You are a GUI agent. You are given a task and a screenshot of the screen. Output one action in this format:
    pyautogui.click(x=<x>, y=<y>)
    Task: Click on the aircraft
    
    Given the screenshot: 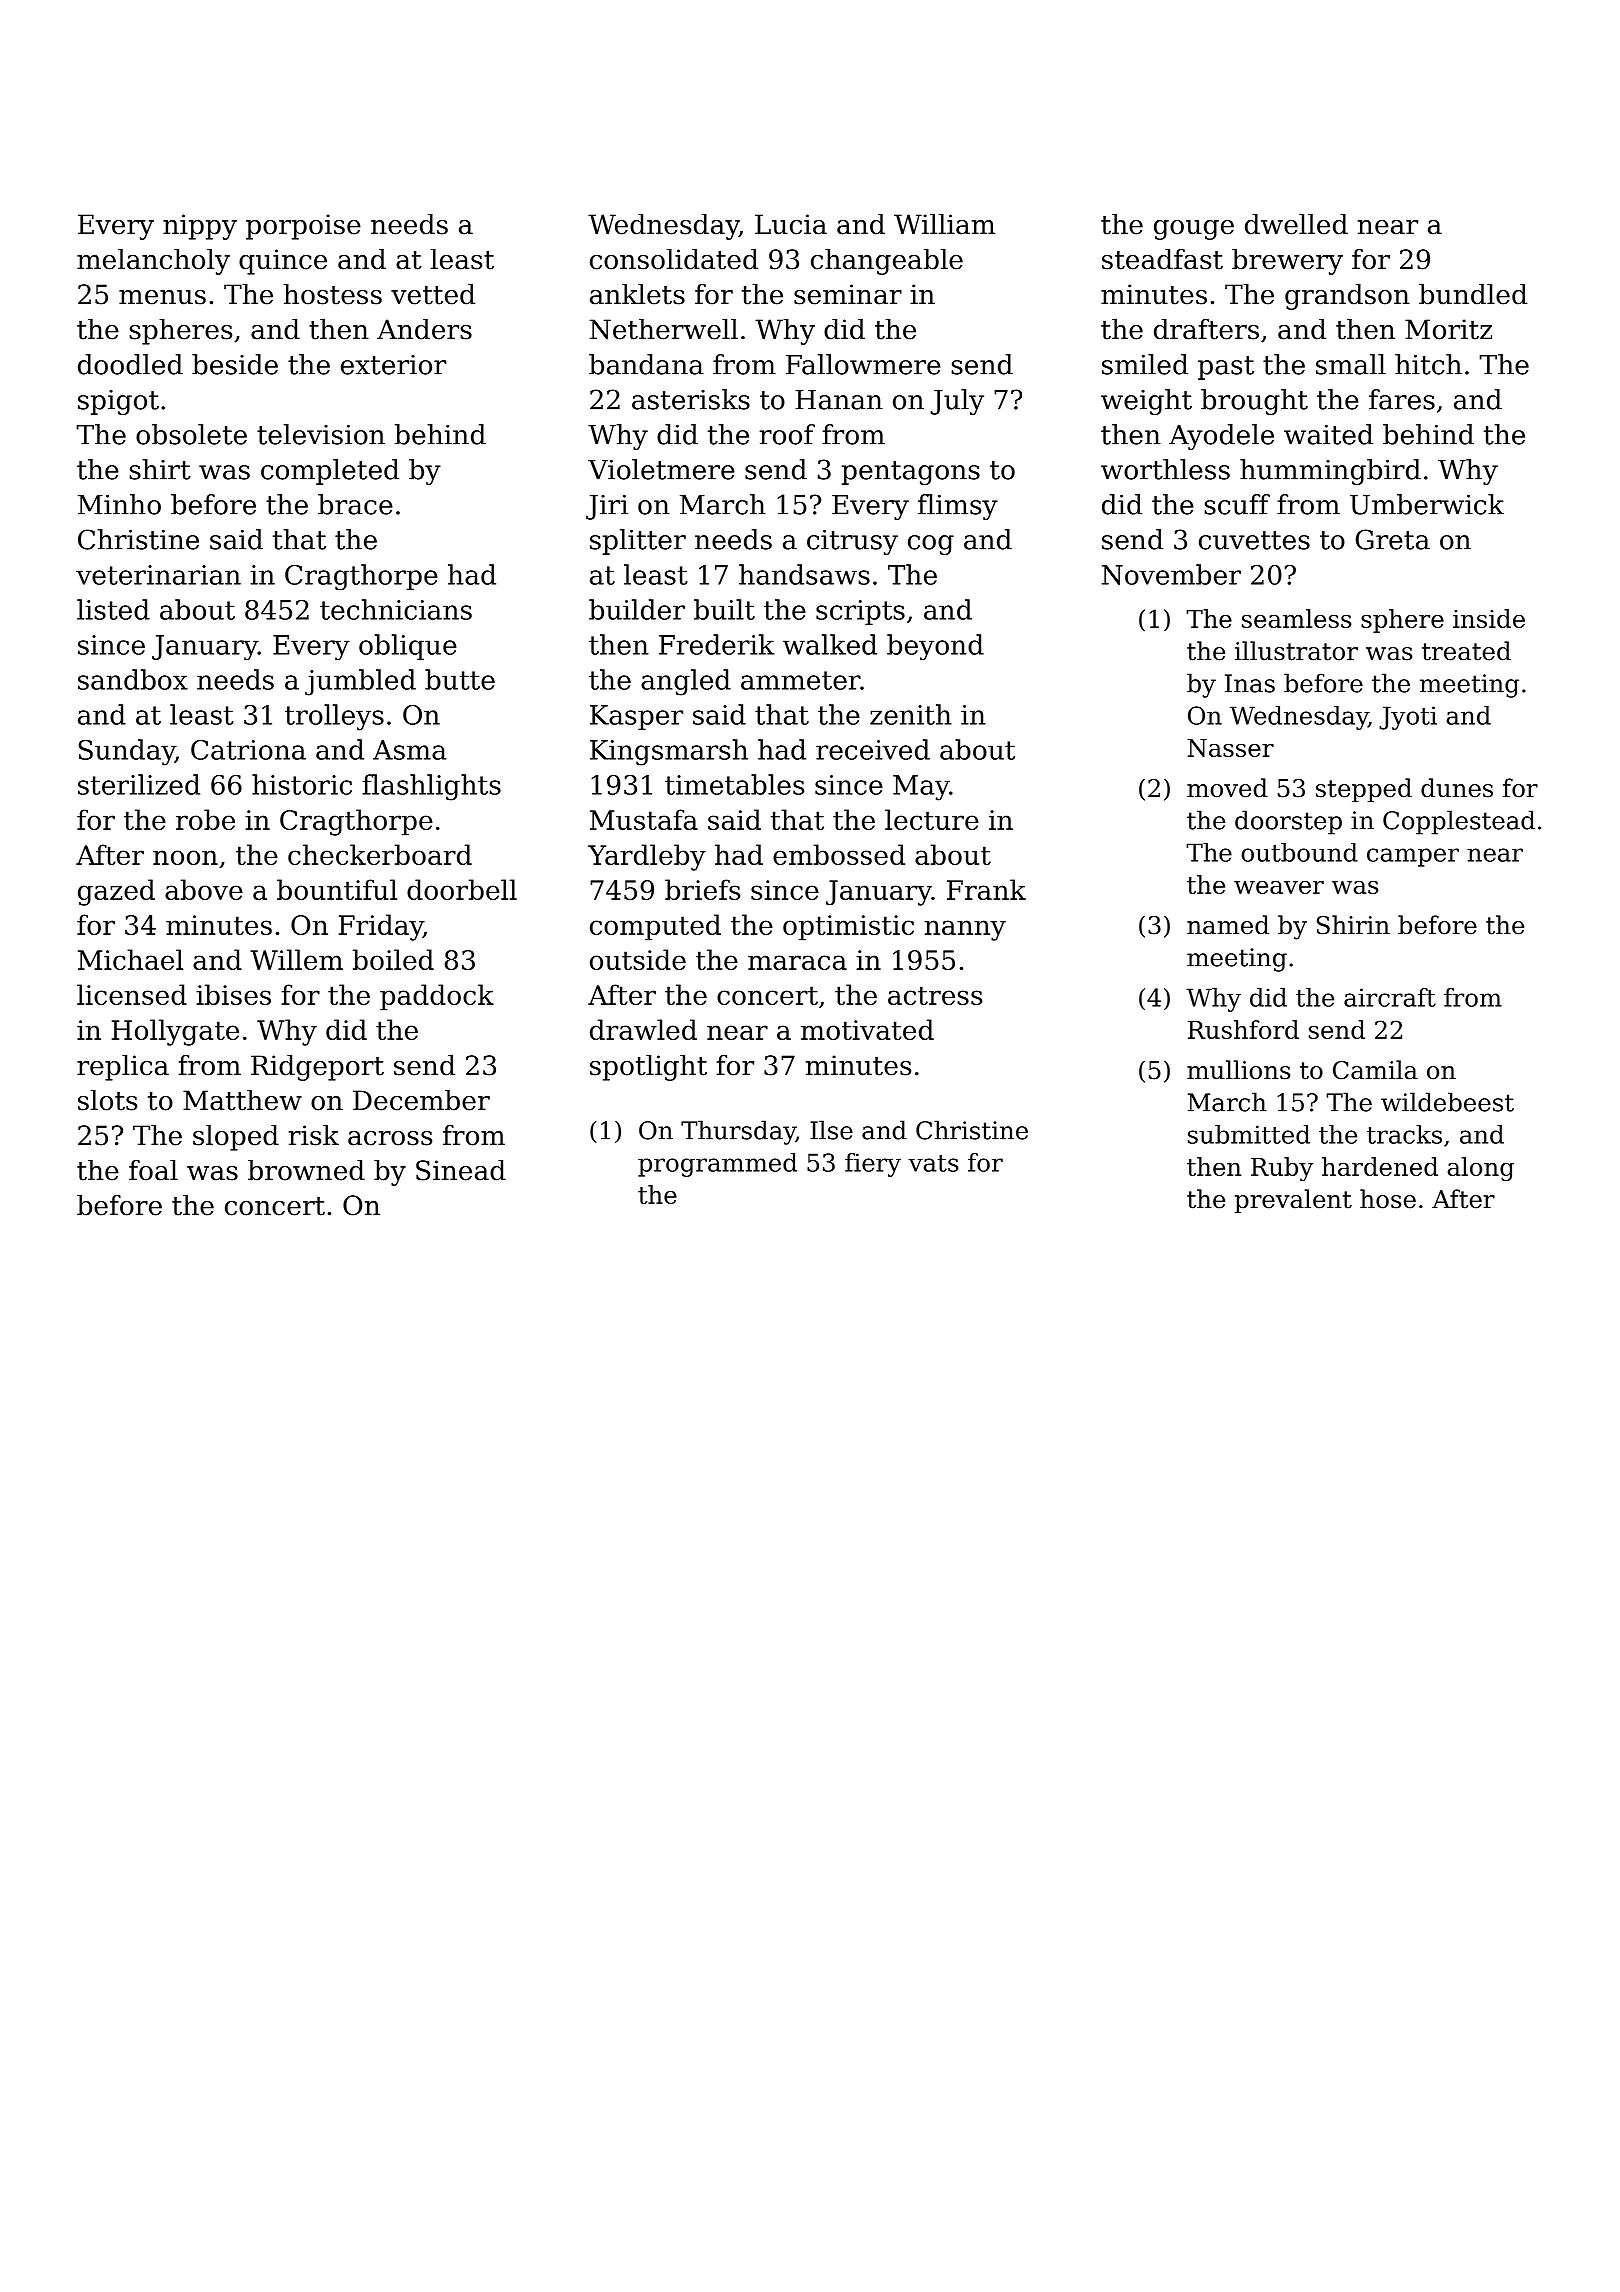 What is the action you would take?
    pyautogui.click(x=1390, y=997)
